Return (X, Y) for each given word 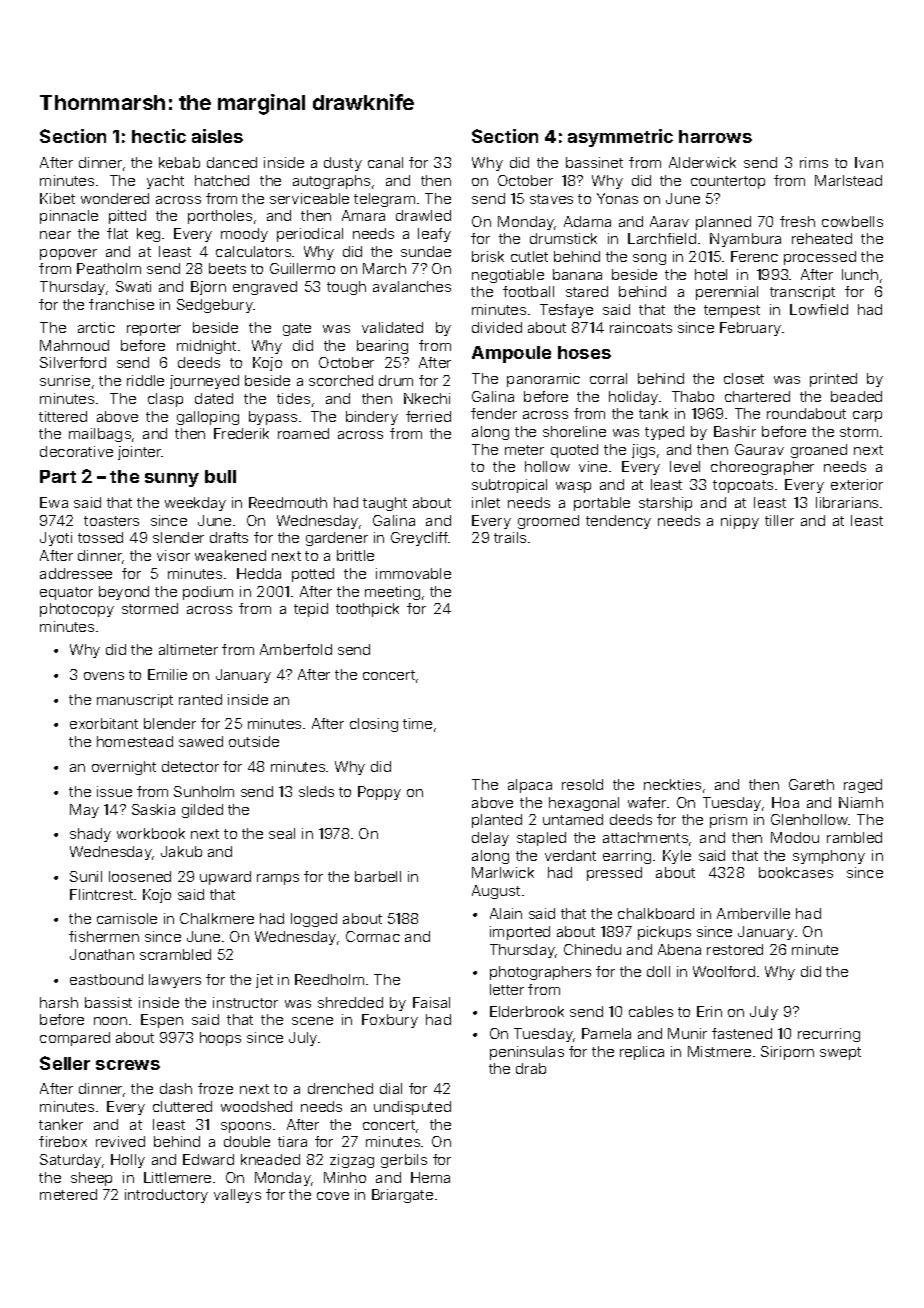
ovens (104, 676)
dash (176, 1088)
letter (507, 989)
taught (385, 504)
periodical (310, 235)
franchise (121, 304)
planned (723, 223)
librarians (847, 502)
